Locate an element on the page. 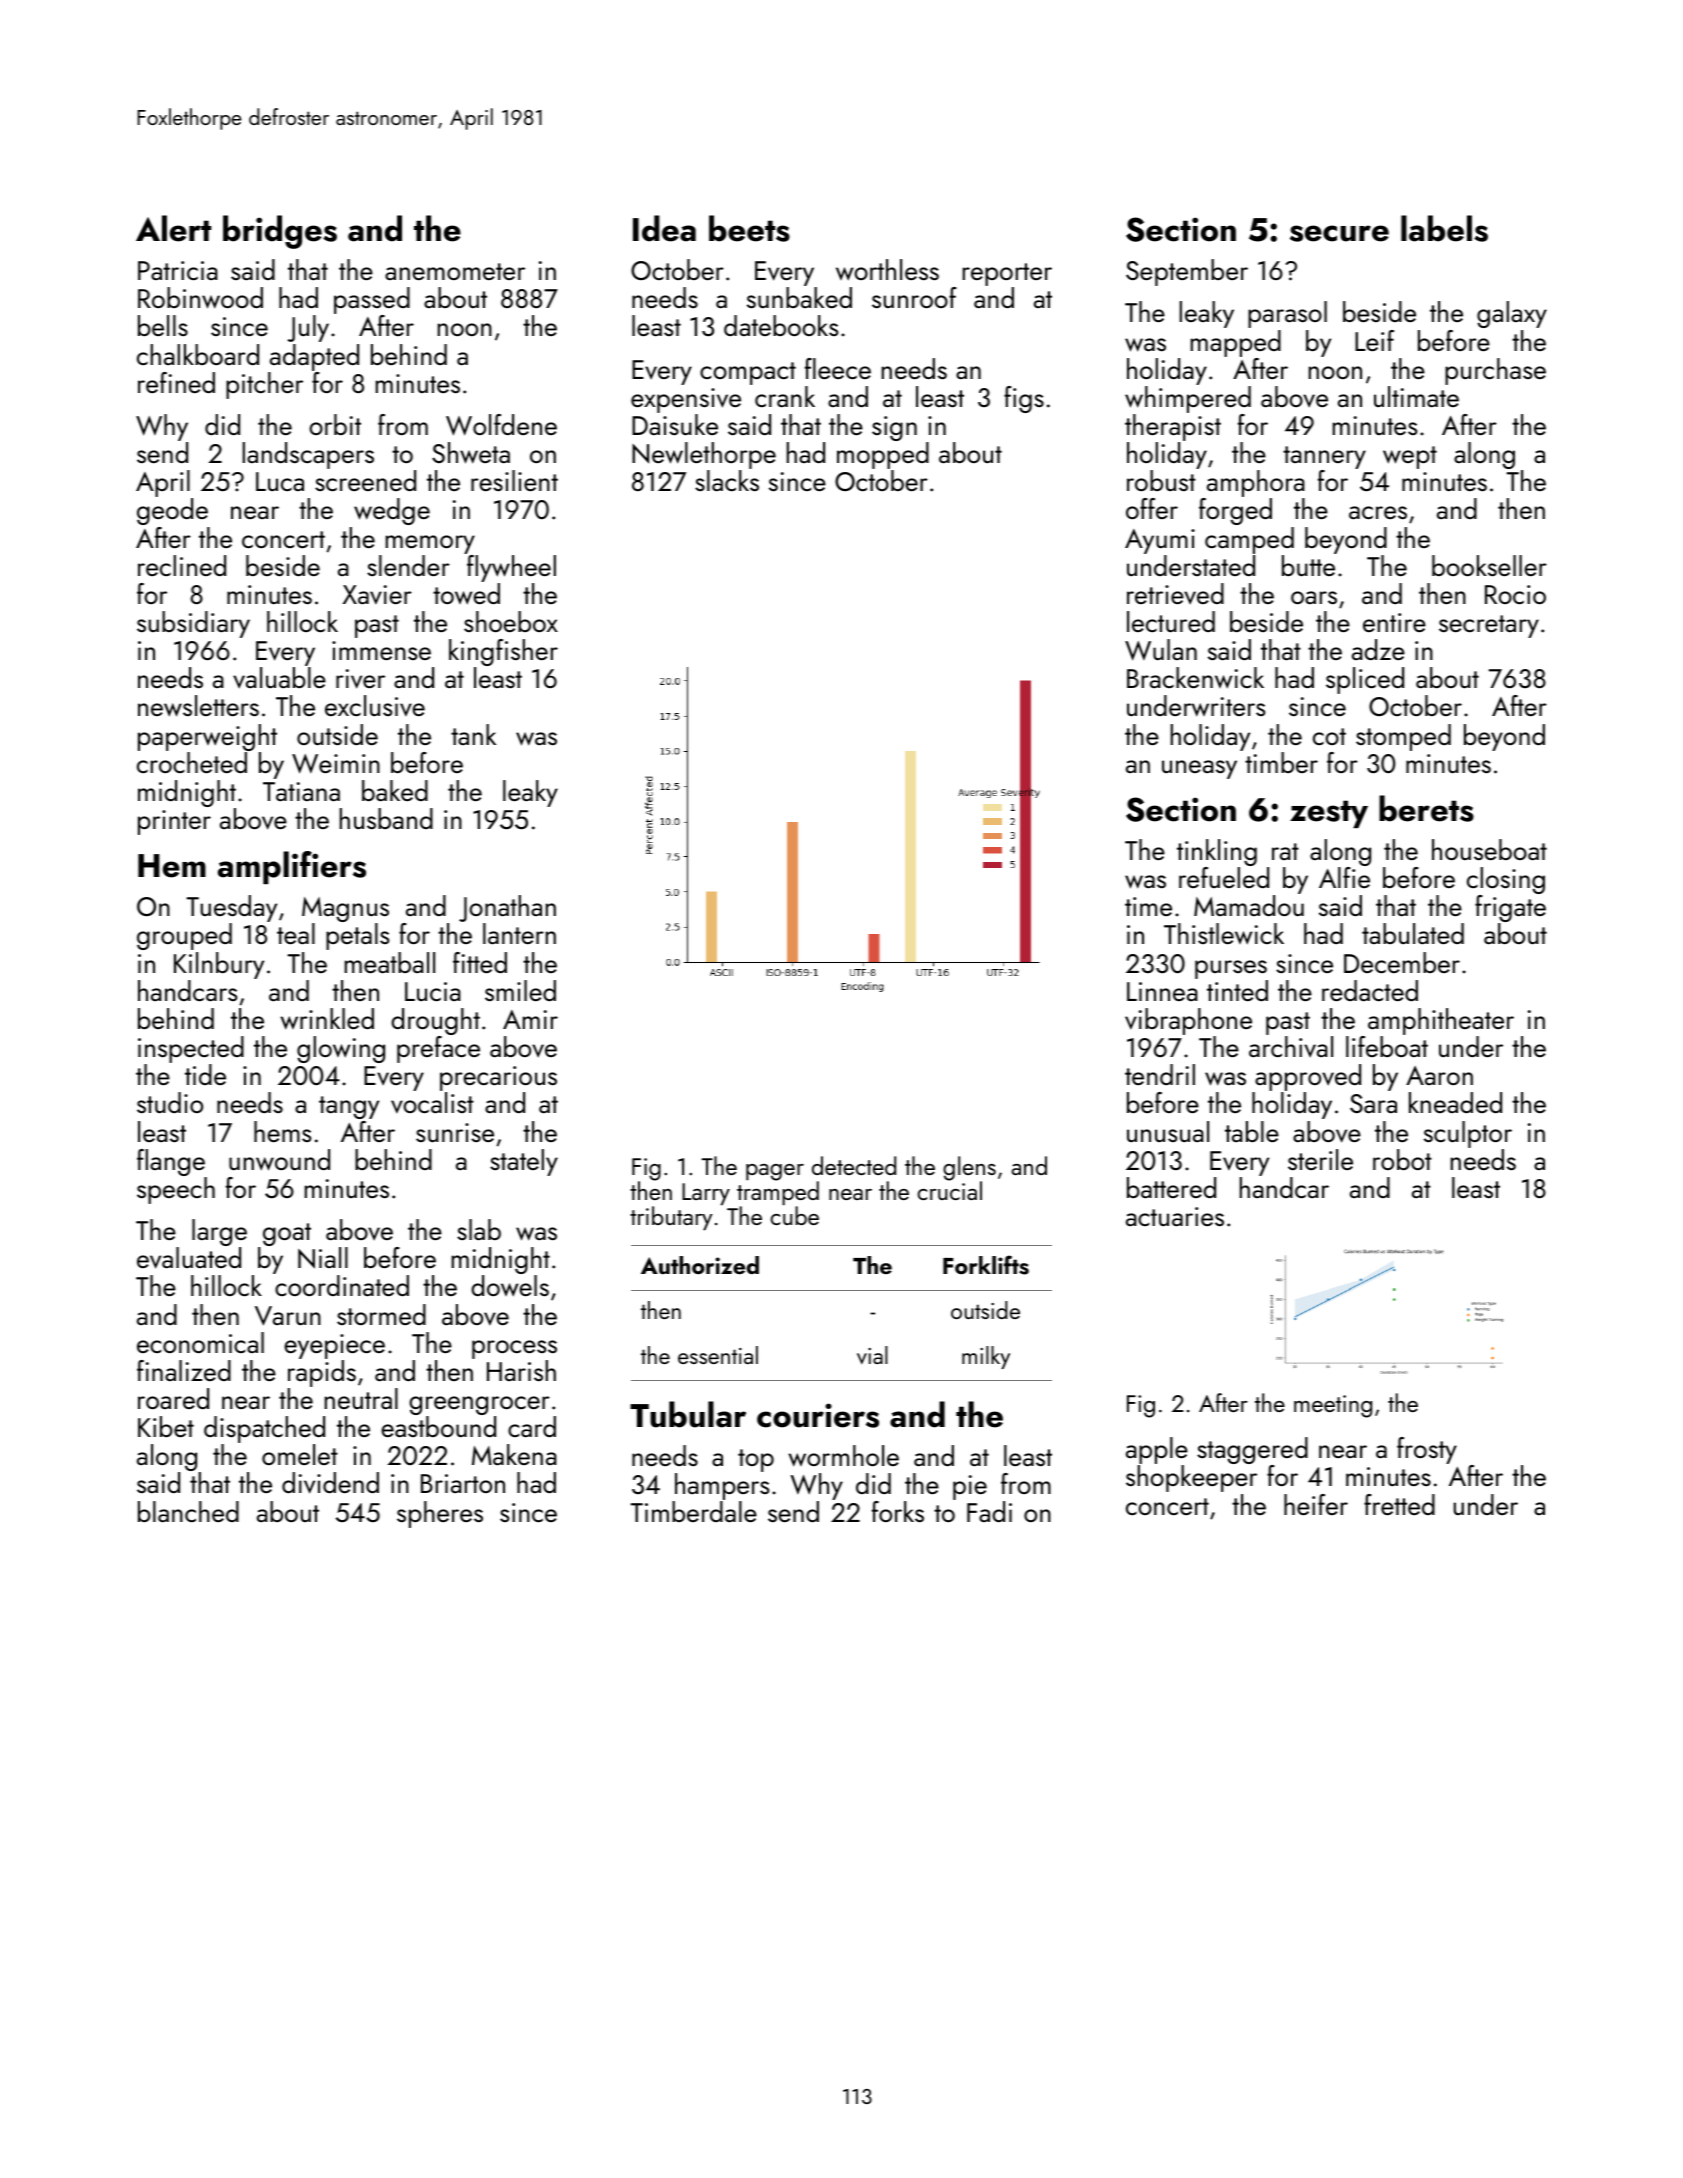 The image size is (1683, 2178). houseboat is located at coordinates (1489, 849).
